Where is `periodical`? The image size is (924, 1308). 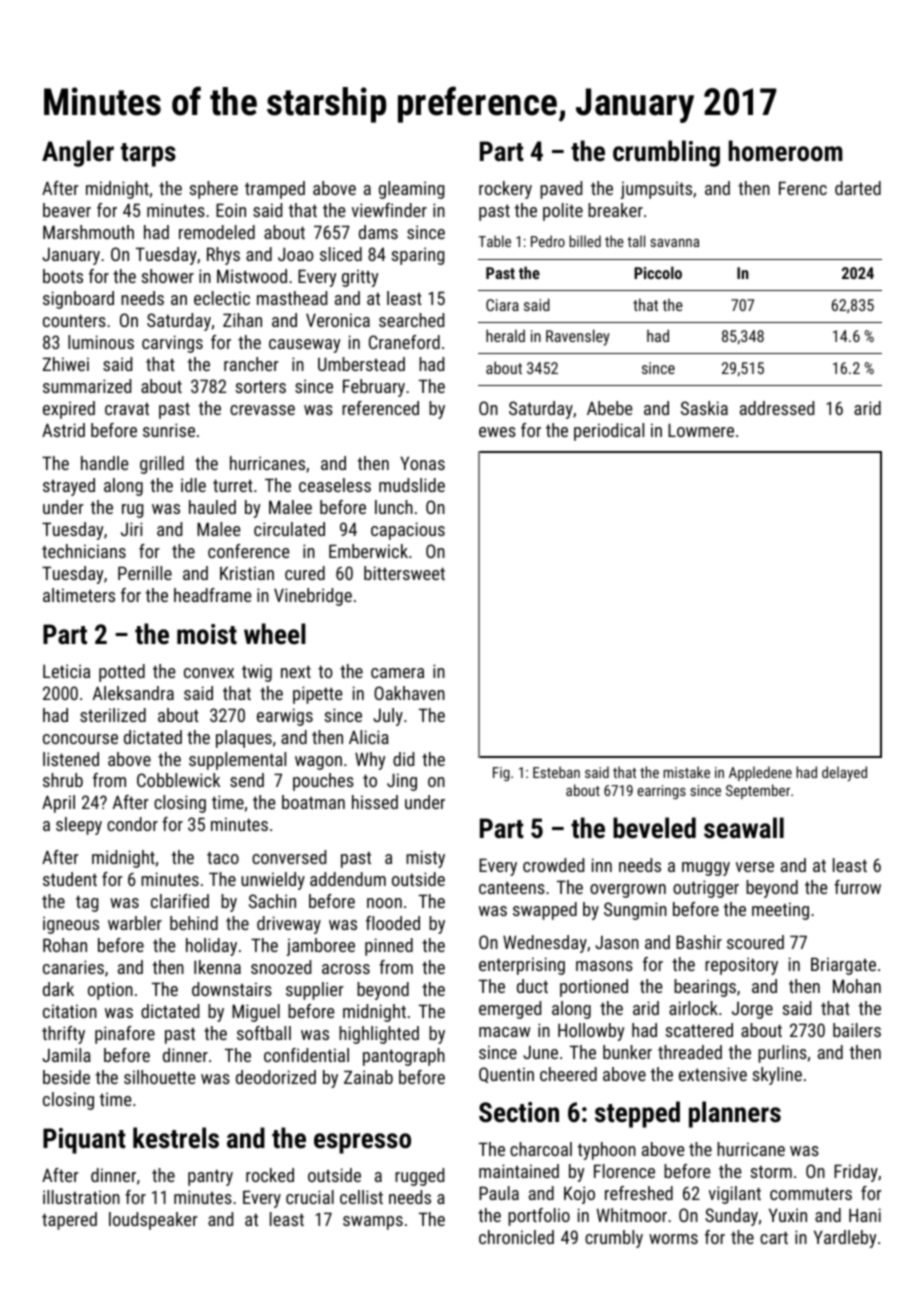
periodical is located at coordinates (609, 432).
